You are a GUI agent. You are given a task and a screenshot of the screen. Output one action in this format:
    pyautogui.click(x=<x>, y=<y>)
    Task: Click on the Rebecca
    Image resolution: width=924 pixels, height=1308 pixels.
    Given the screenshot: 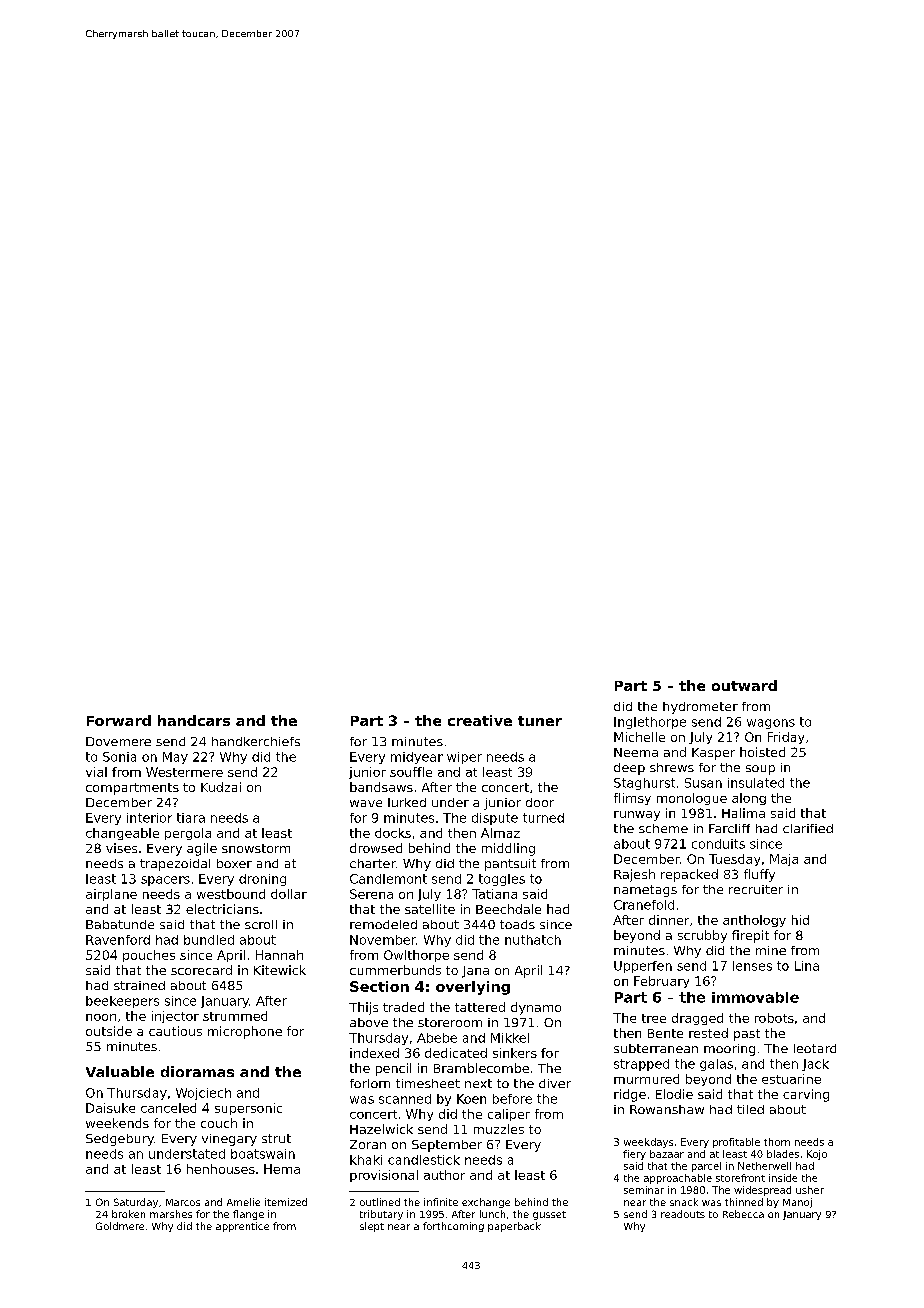 What is the action you would take?
    pyautogui.click(x=743, y=1214)
